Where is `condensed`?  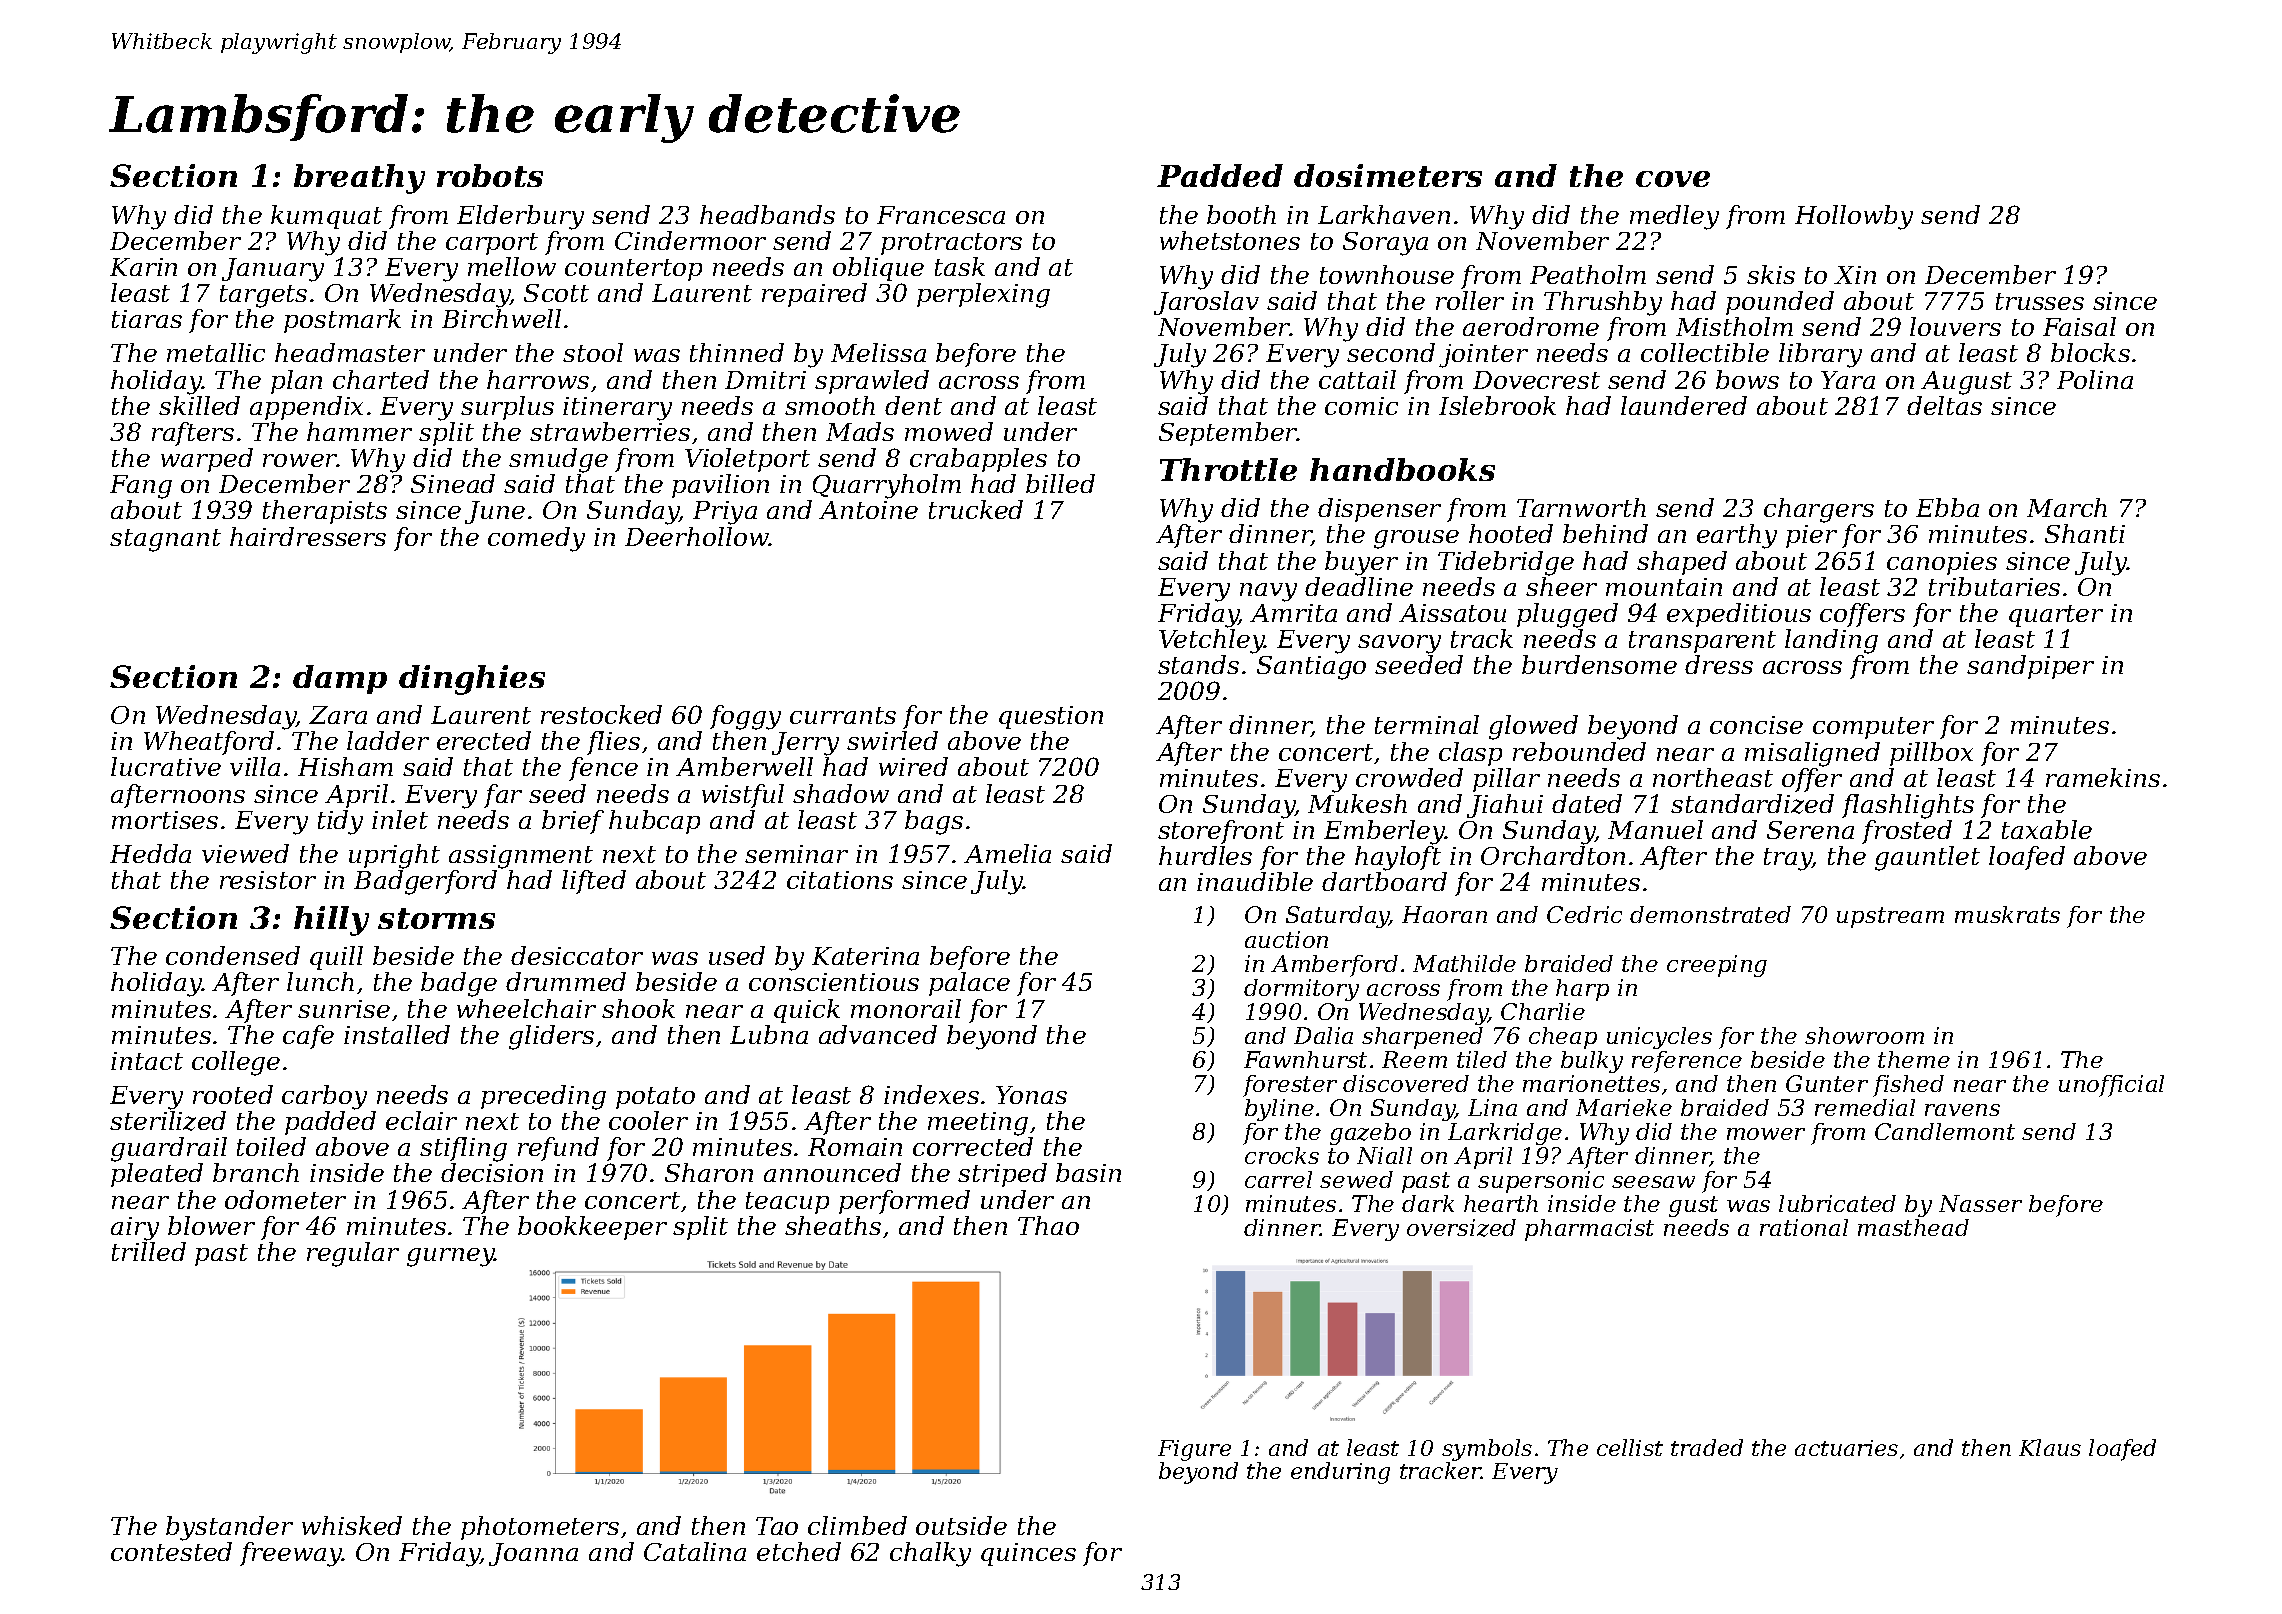
condensed is located at coordinates (233, 955).
